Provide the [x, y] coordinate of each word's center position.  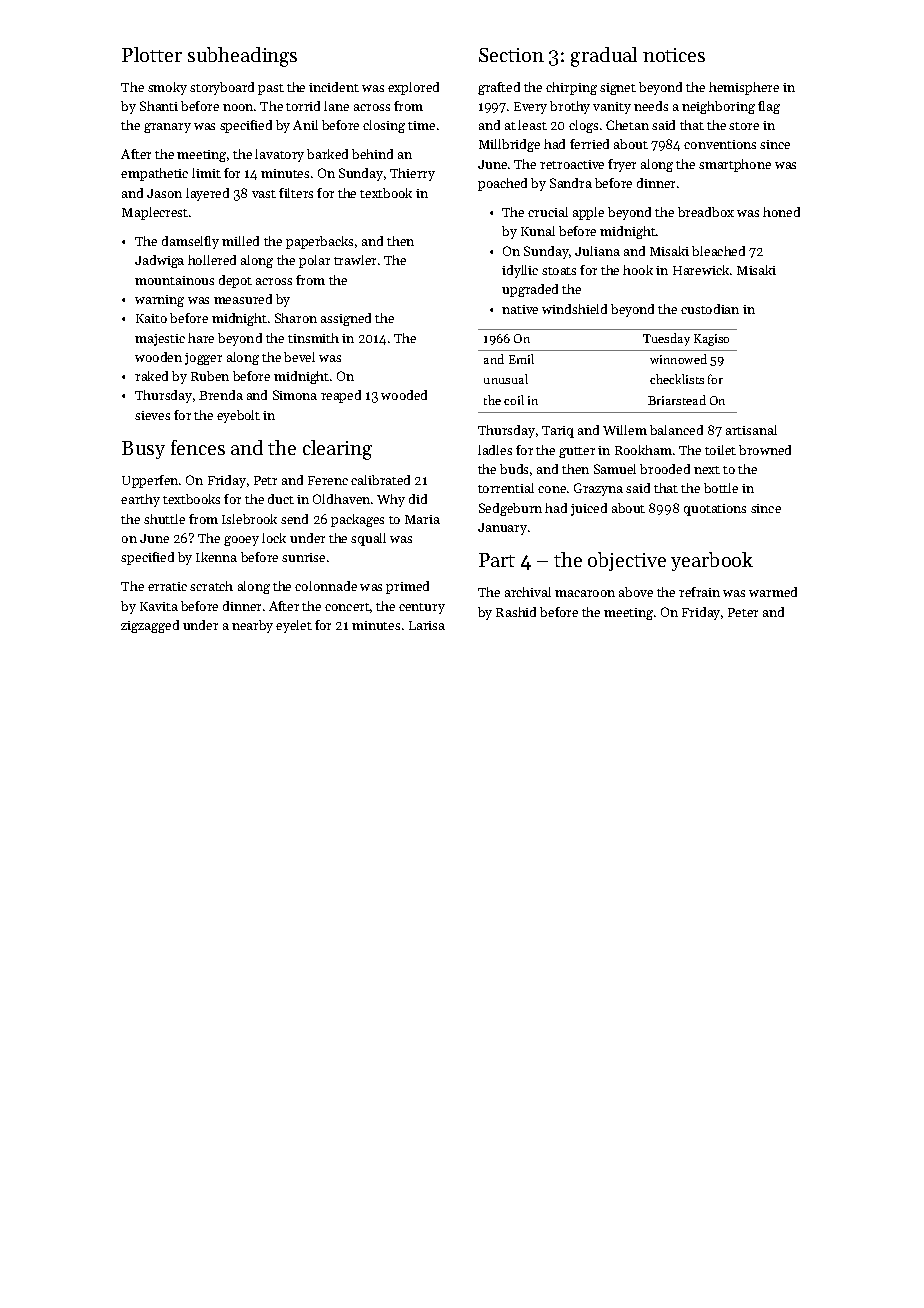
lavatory [279, 155]
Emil [521, 359]
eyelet [294, 626]
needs [651, 106]
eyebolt [238, 416]
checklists [677, 379]
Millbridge [509, 145]
